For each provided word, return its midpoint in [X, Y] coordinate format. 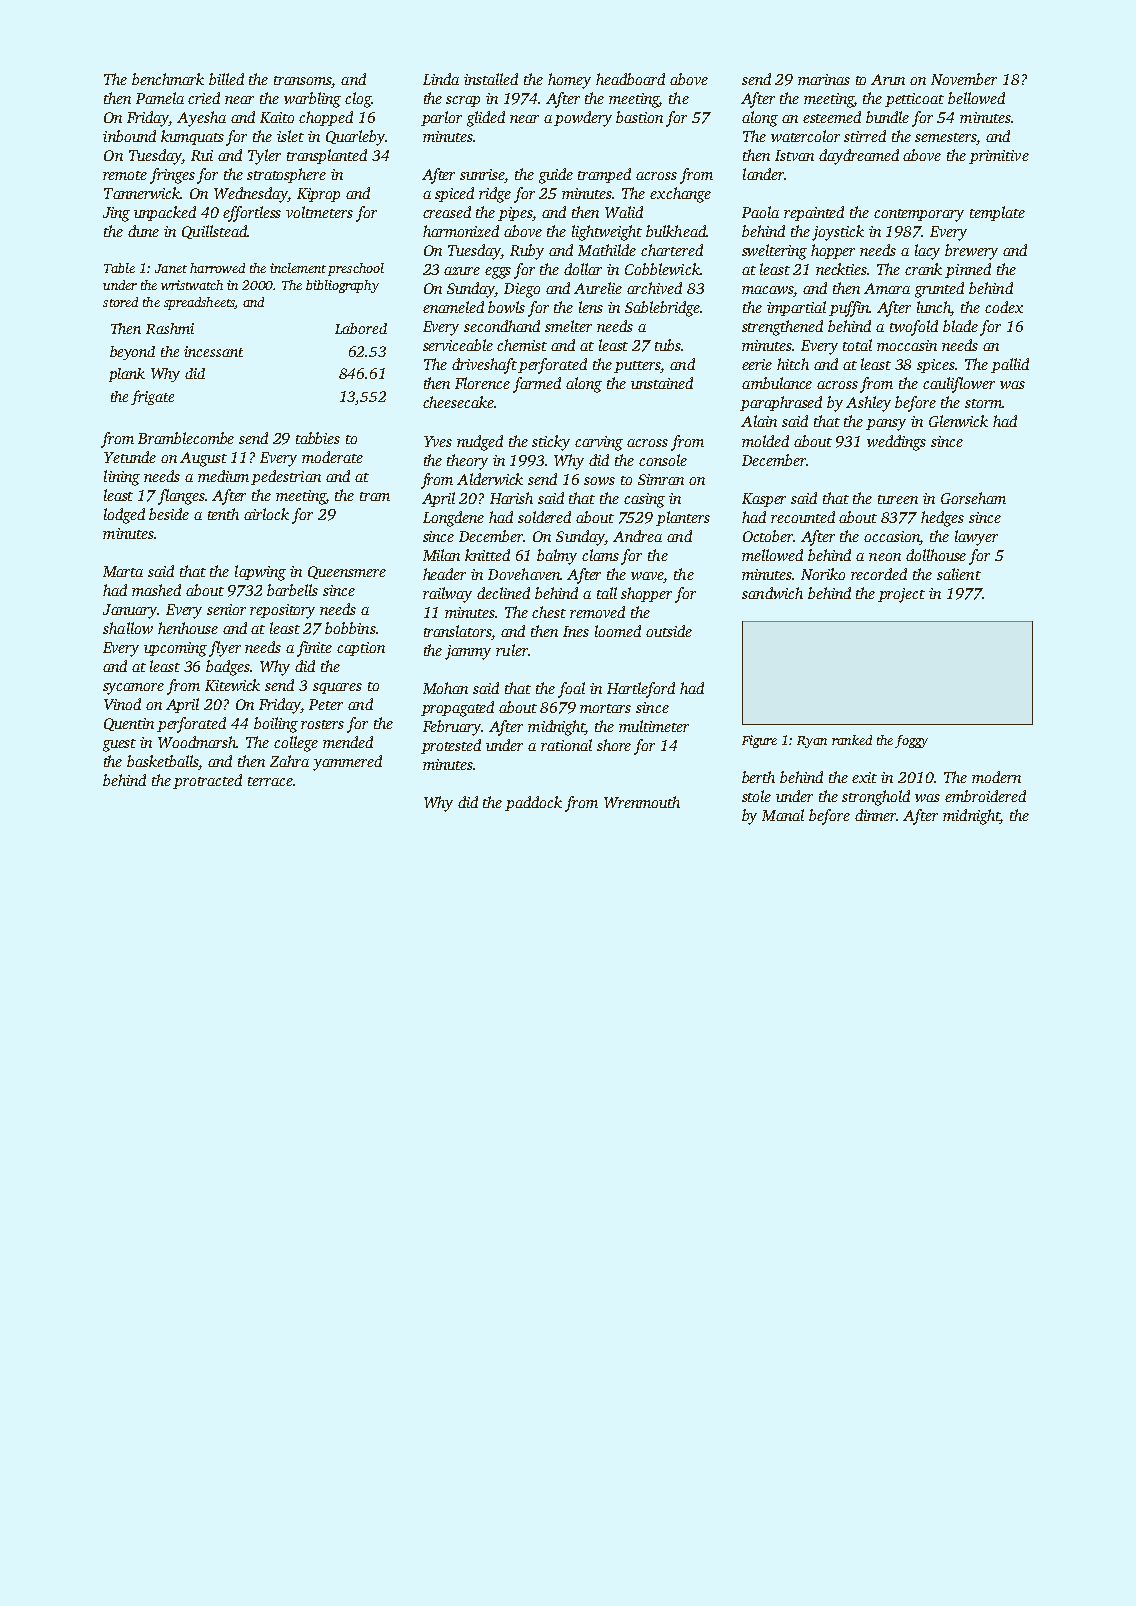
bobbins [350, 628]
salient [959, 574]
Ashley [868, 404]
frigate [152, 397]
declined [503, 593]
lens [591, 307]
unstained [662, 383]
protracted [207, 781]
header [444, 574]
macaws [768, 291]
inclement [298, 268]
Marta [123, 571]
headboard [630, 79]
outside [669, 631]
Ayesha [201, 119]
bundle [887, 117]
